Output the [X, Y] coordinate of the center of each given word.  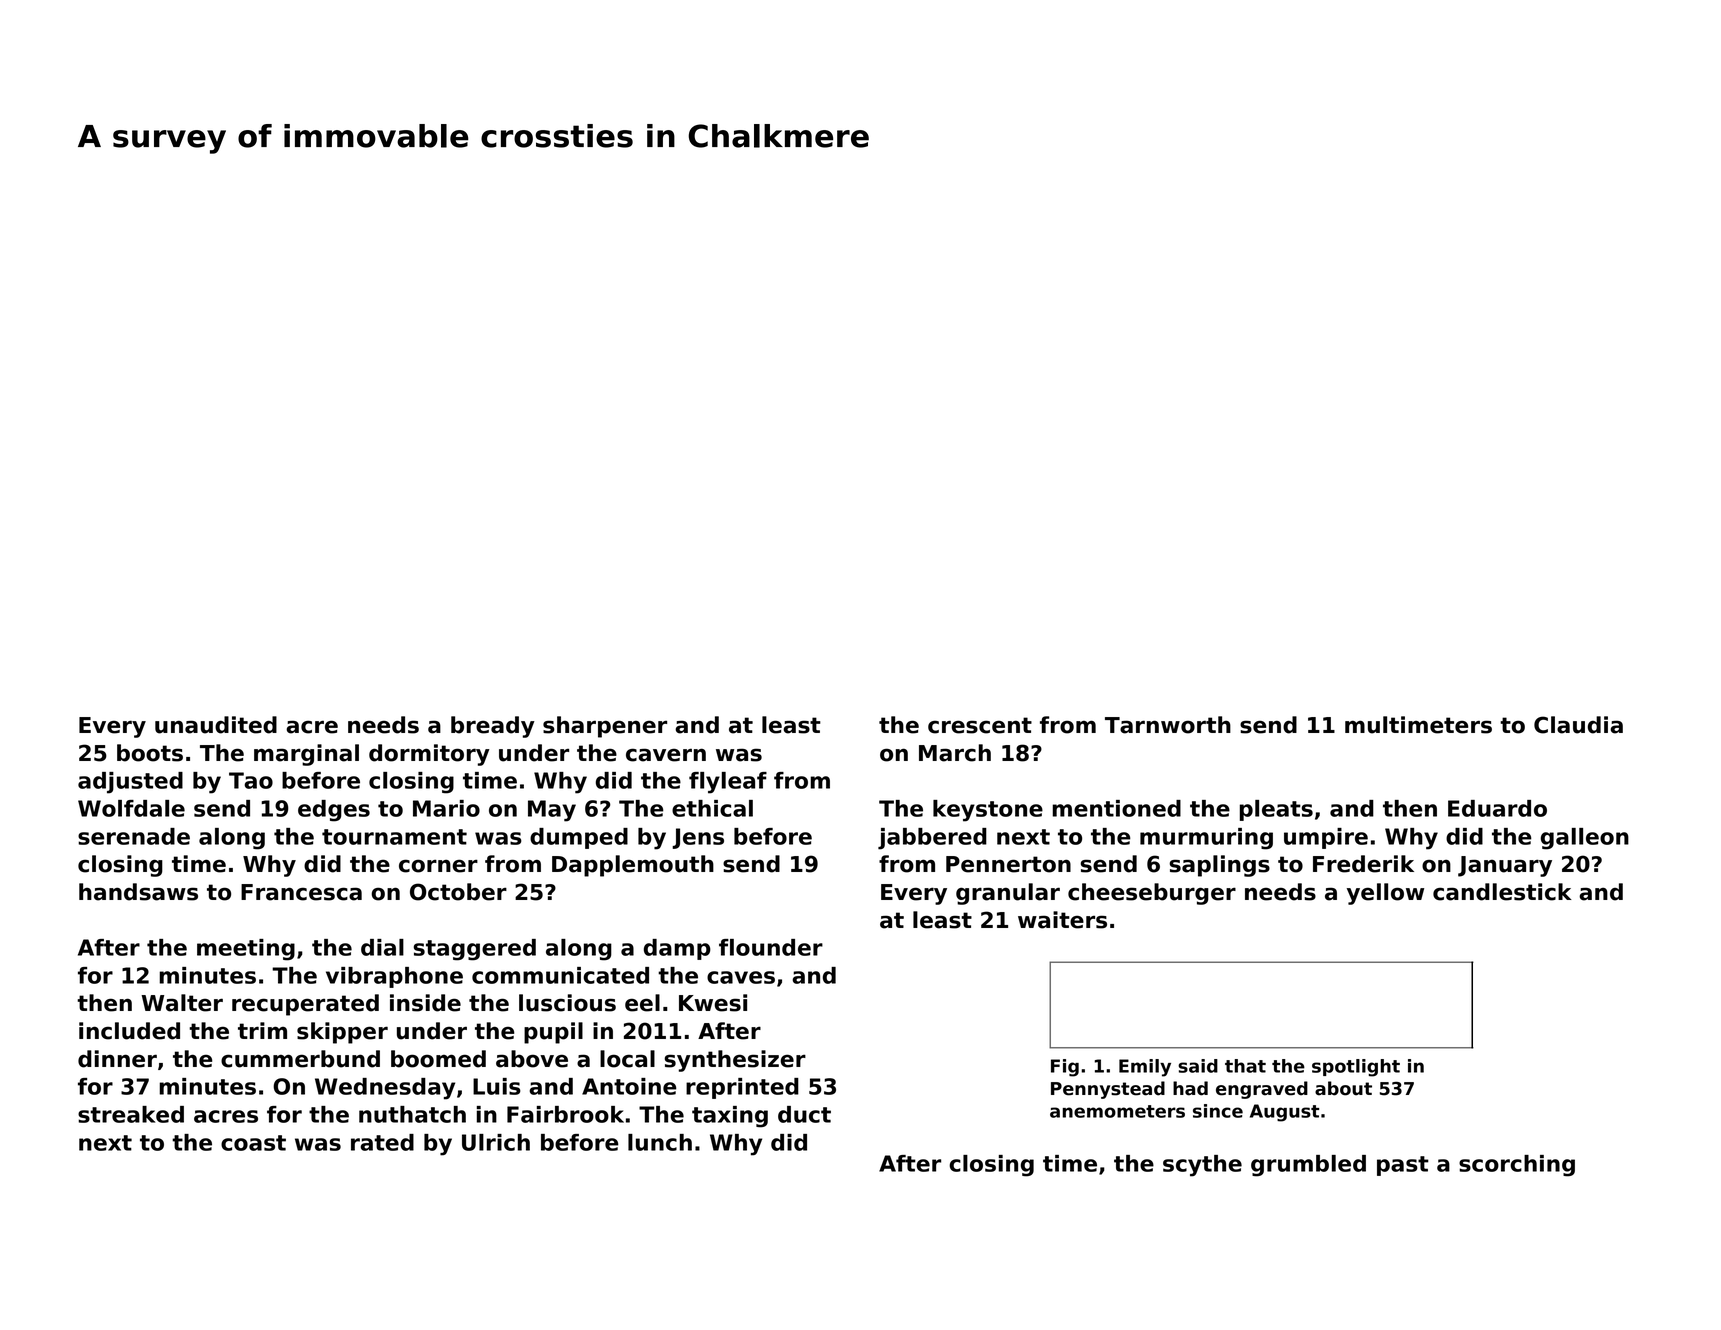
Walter [182, 1003]
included [129, 1031]
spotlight [1356, 1068]
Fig [1065, 1068]
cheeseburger [1152, 894]
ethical [712, 808]
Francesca [301, 892]
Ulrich [496, 1142]
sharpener [605, 727]
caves [741, 977]
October [458, 892]
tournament [394, 837]
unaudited [216, 725]
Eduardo [1497, 808]
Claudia [1578, 725]
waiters [1062, 920]
